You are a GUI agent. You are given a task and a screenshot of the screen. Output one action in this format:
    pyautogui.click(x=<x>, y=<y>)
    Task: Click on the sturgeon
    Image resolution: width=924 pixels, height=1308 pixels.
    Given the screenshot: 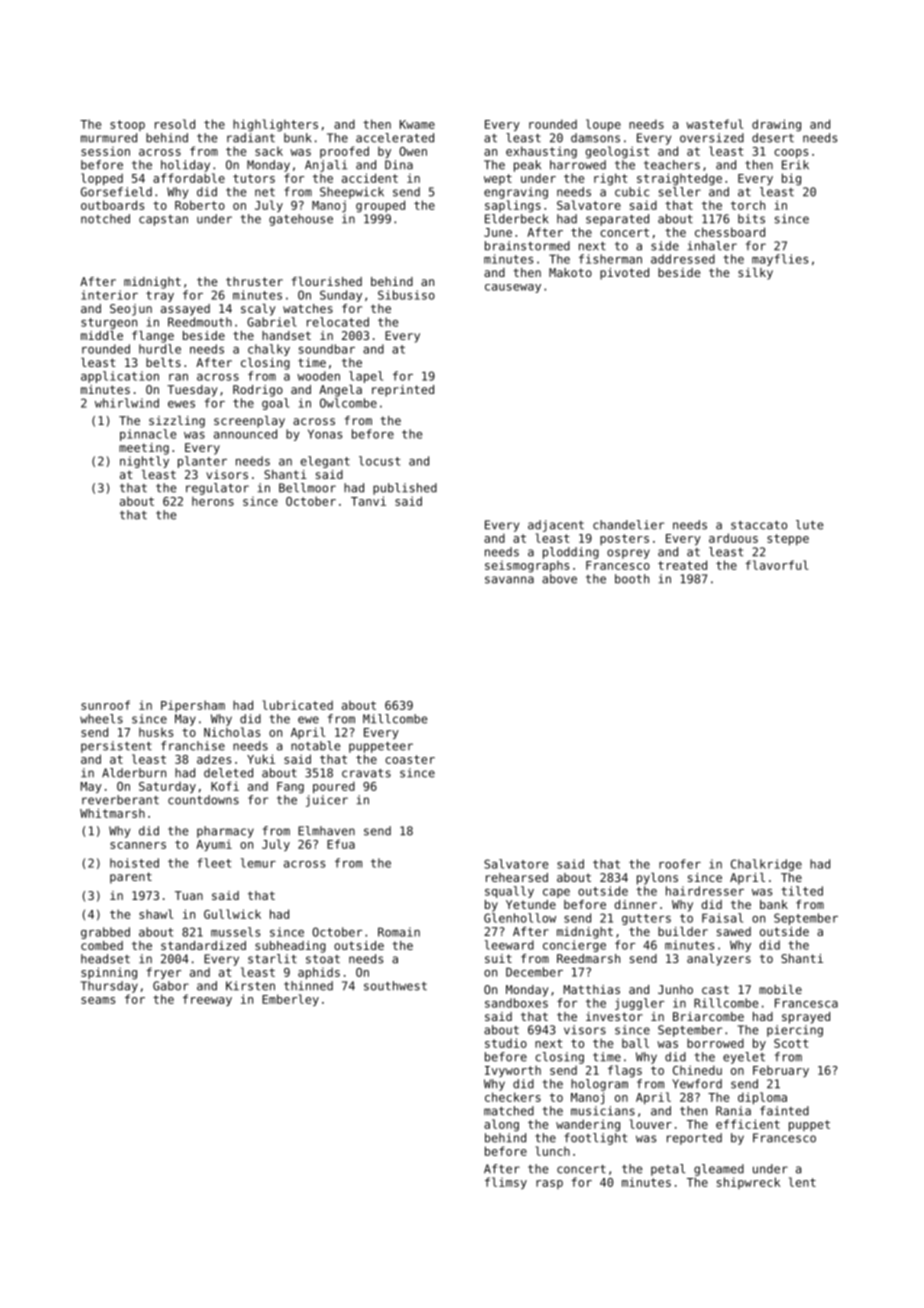 What is the action you would take?
    pyautogui.click(x=109, y=323)
